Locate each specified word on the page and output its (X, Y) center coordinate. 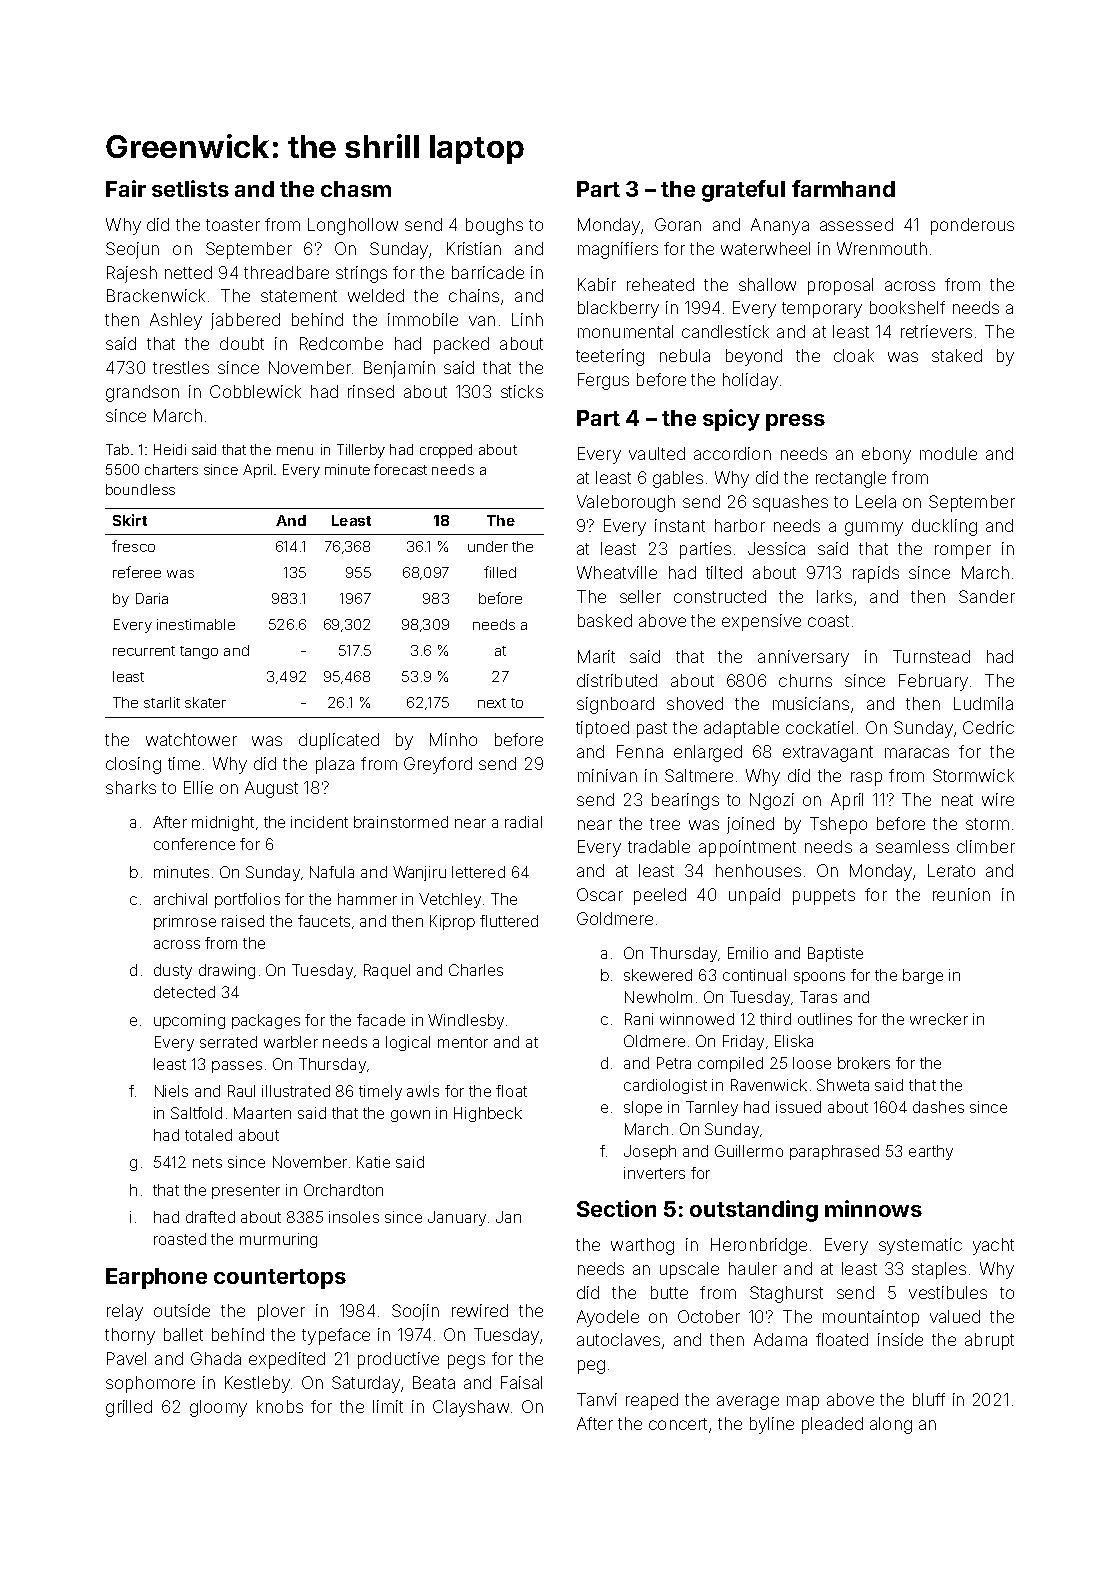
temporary (822, 310)
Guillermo (749, 1151)
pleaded (832, 1425)
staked (957, 355)
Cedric (988, 727)
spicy (731, 420)
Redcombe (341, 343)
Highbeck (488, 1114)
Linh (527, 319)
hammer (367, 899)
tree (665, 824)
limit (388, 1406)
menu (295, 451)
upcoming (189, 1021)
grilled (129, 1408)
